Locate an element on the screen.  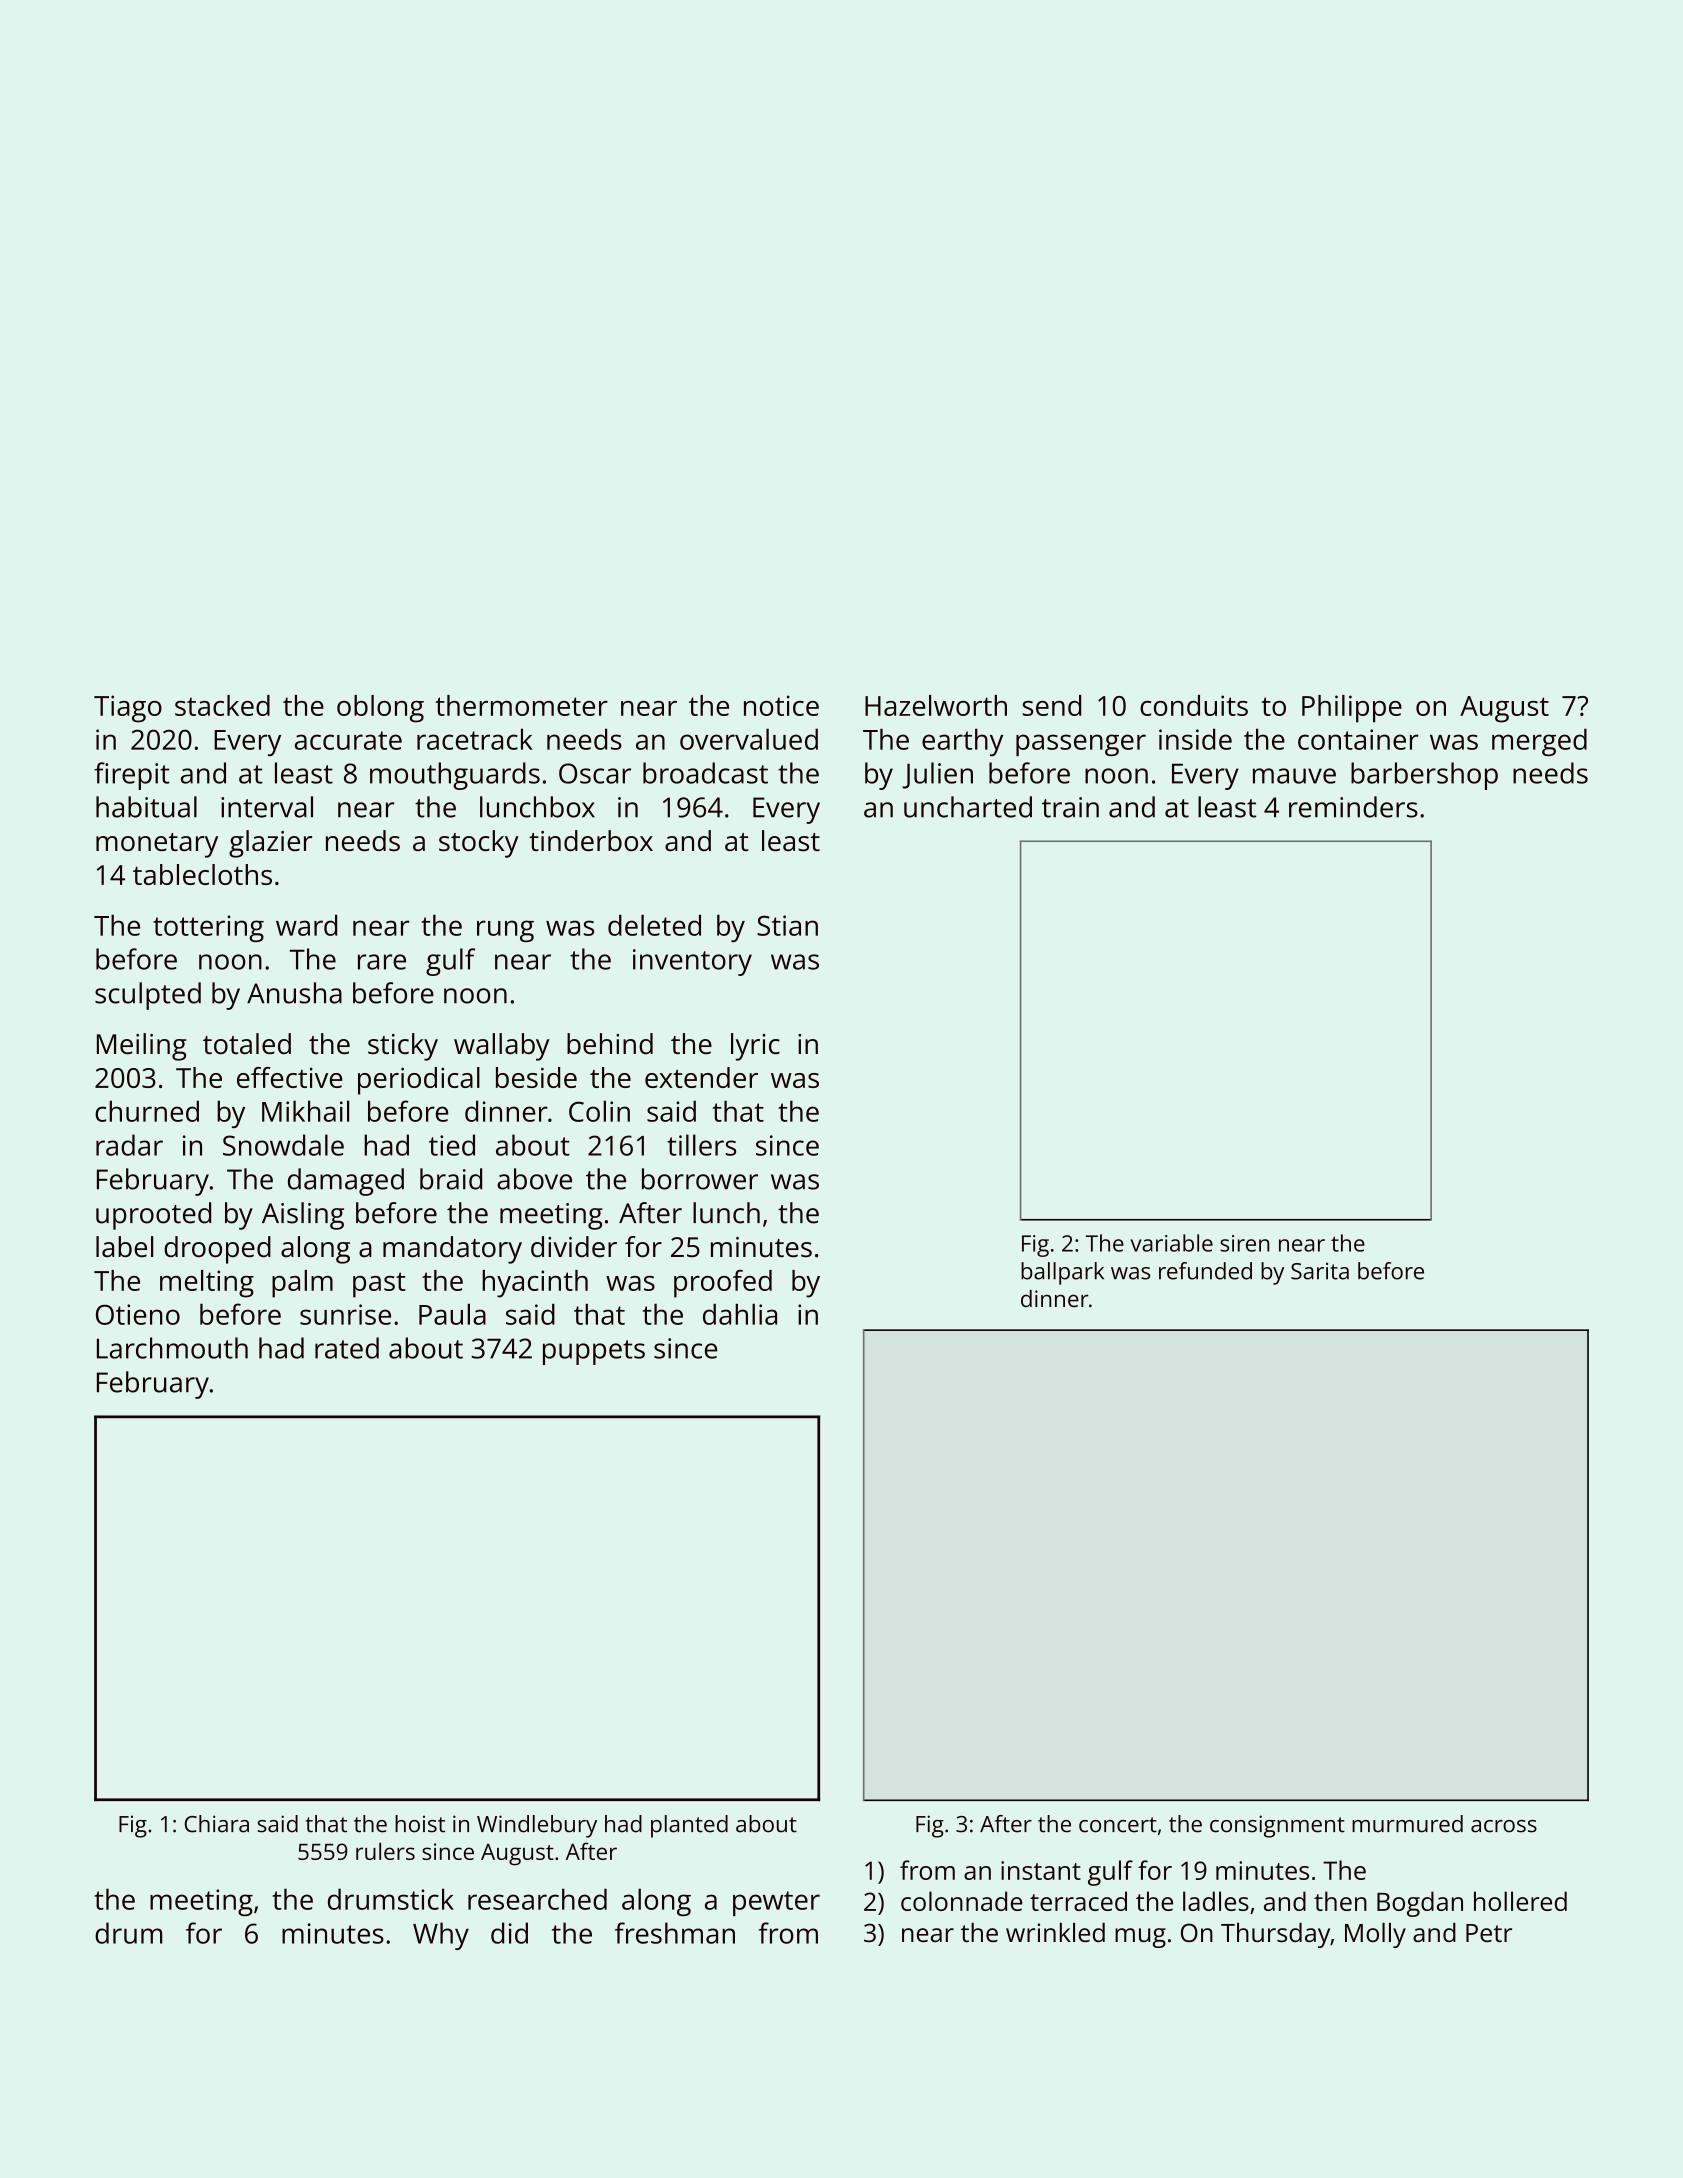
borrower is located at coordinates (700, 1179).
